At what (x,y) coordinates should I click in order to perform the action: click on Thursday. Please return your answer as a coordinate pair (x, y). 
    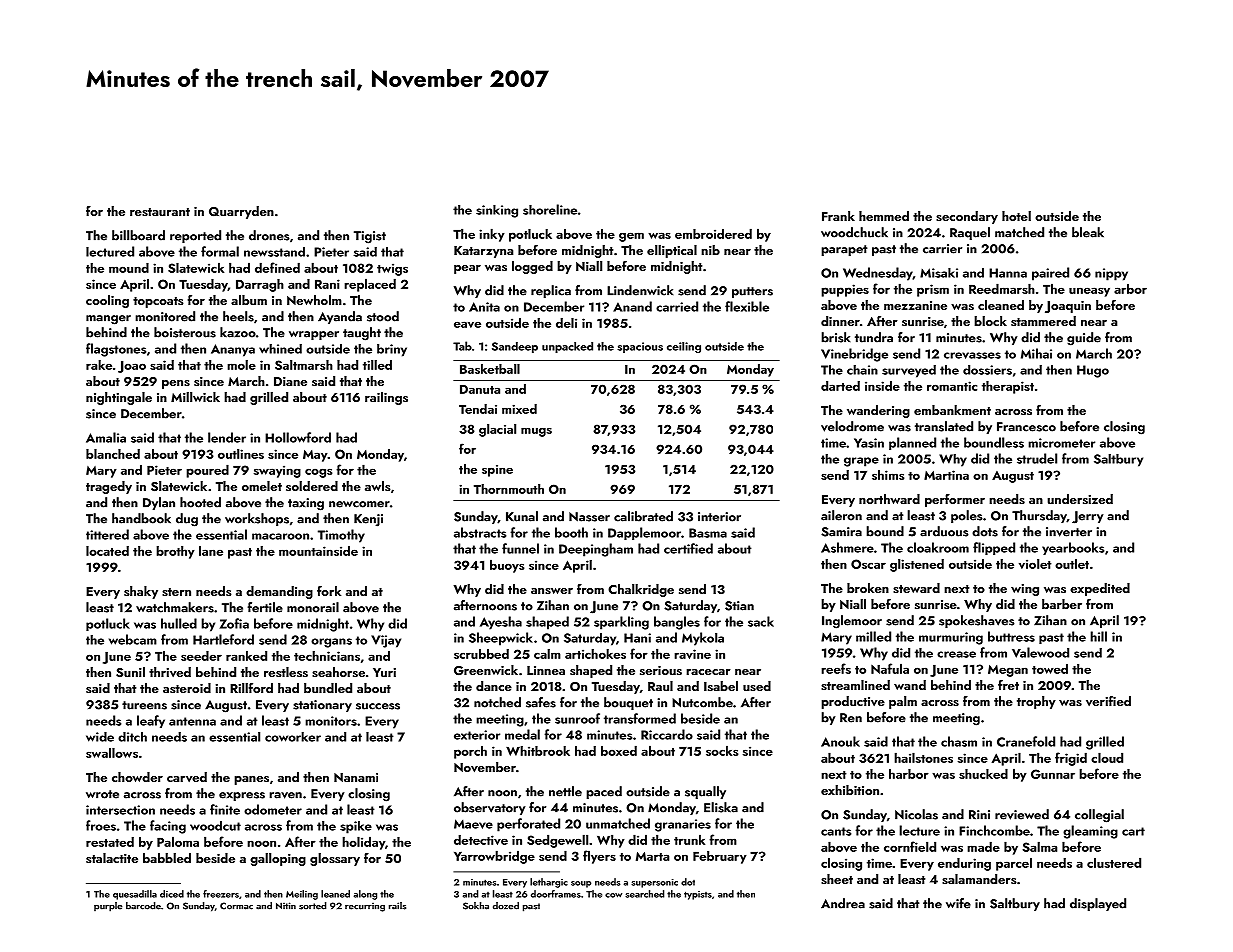
    Looking at the image, I should click on (1039, 516).
